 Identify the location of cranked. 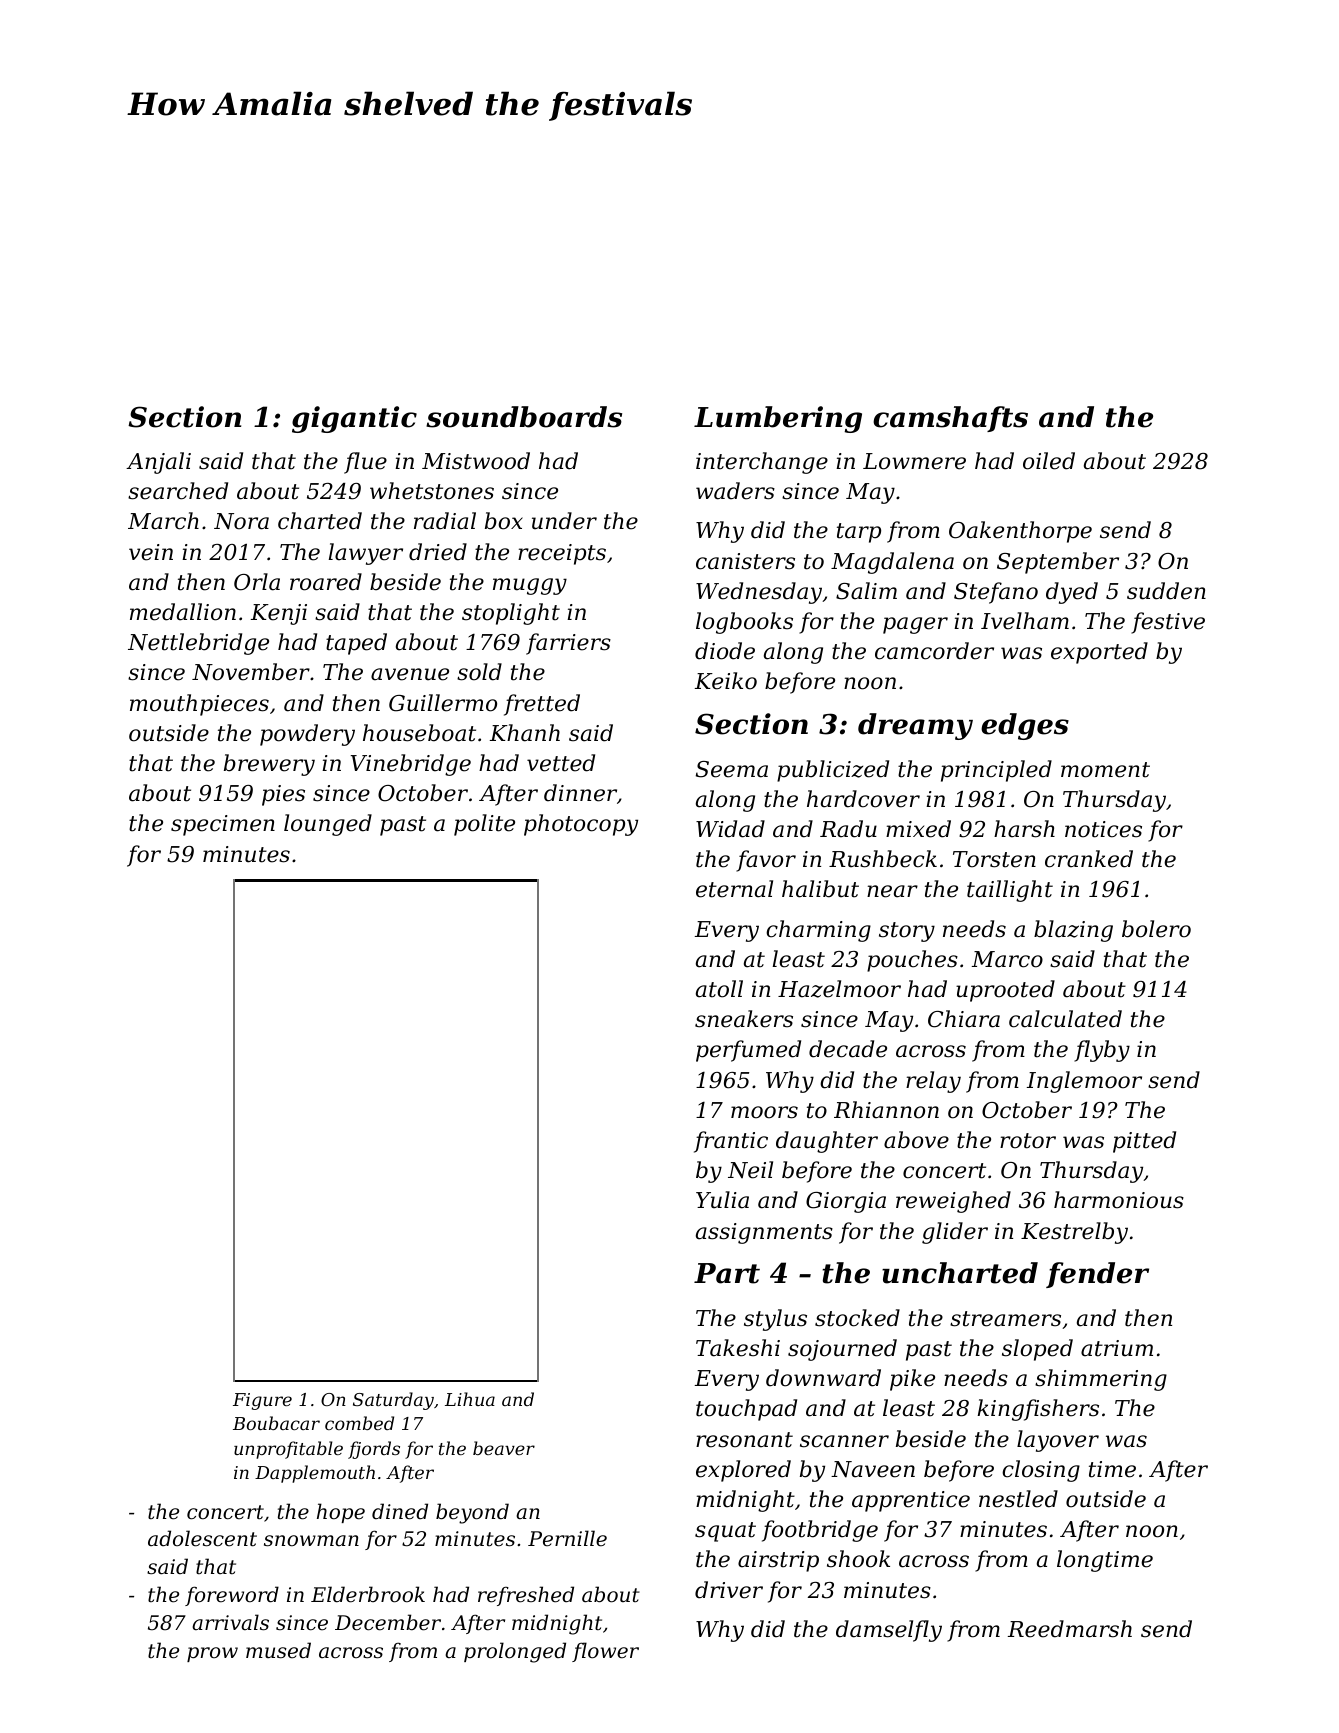
(1089, 859).
